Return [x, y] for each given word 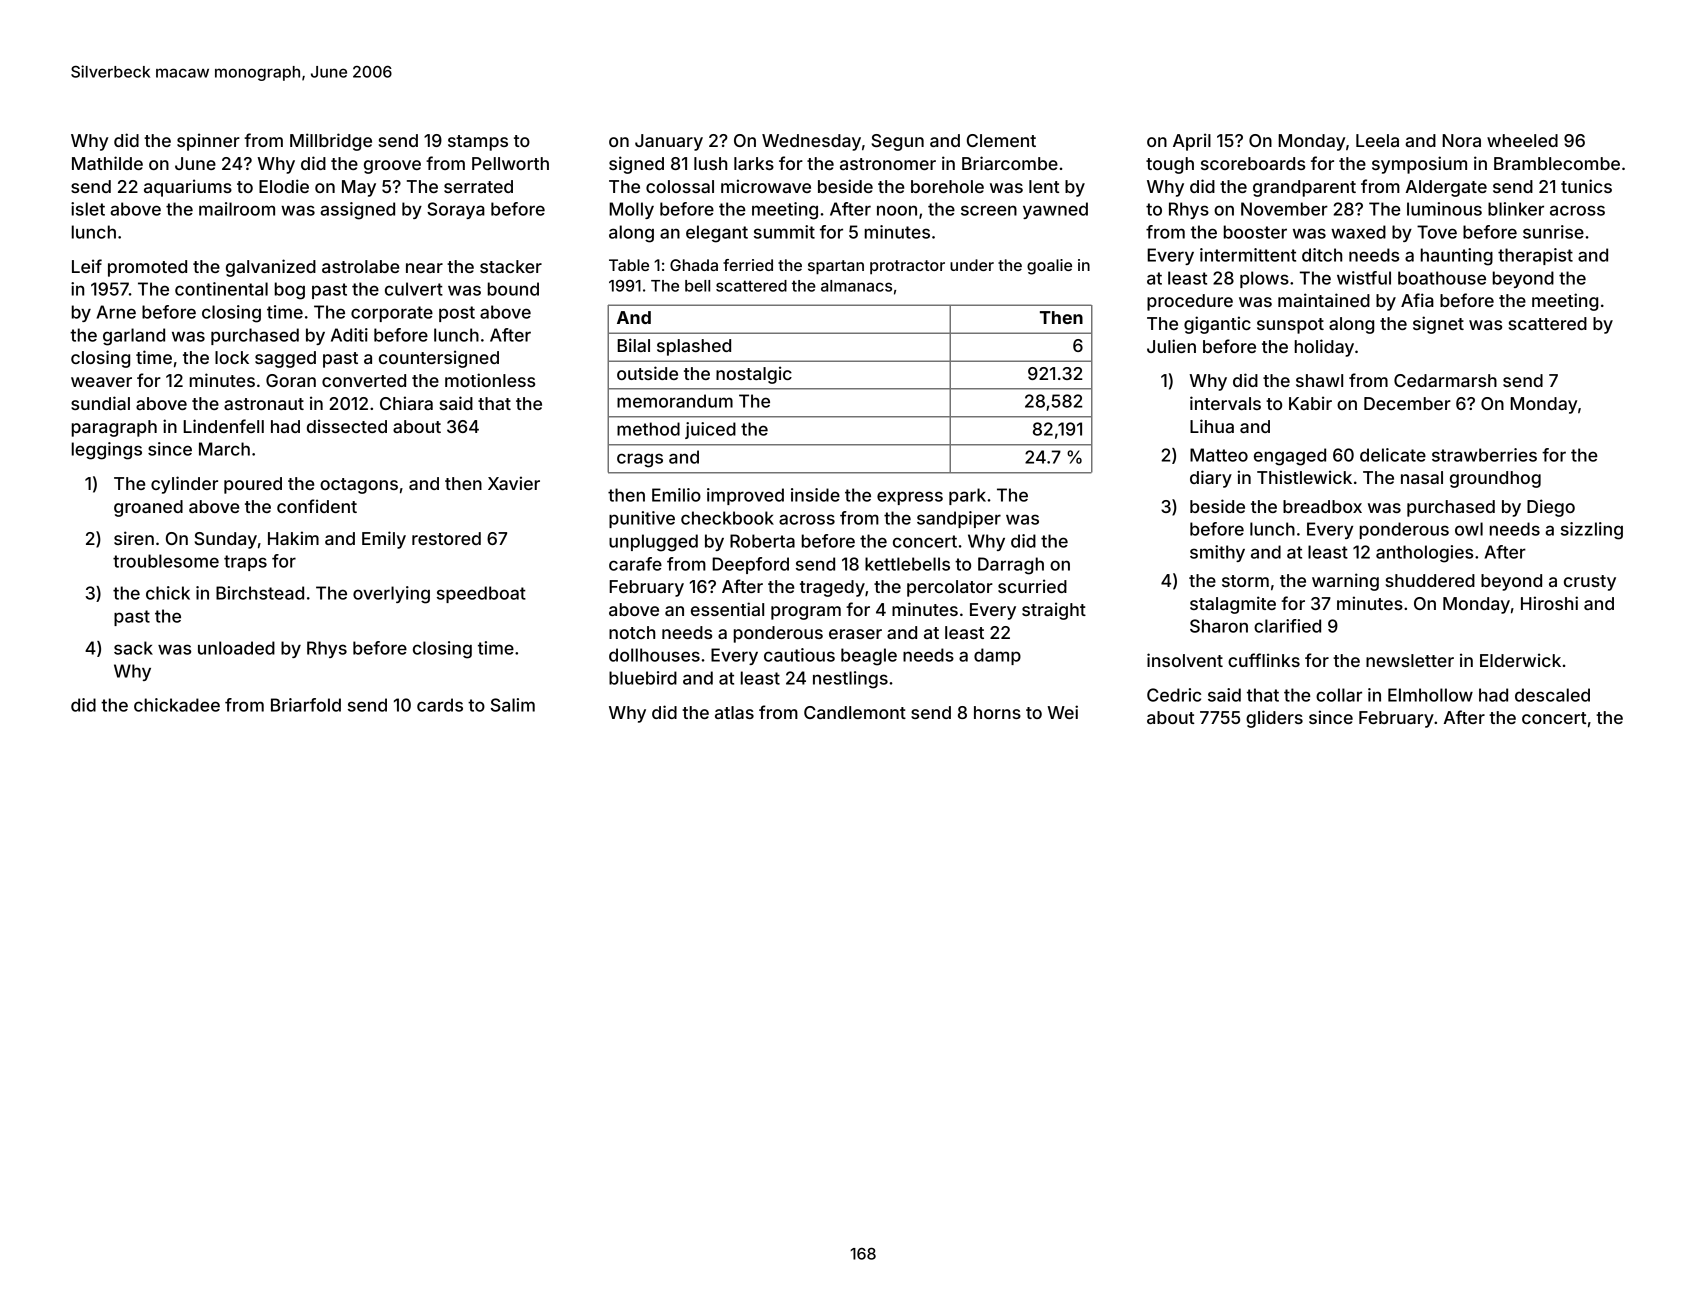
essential [727, 609]
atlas [734, 712]
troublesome [166, 561]
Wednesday [811, 142]
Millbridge [331, 142]
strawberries [1484, 455]
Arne [116, 312]
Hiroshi [1549, 603]
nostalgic [754, 375]
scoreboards [1253, 163]
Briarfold [306, 705]
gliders [1274, 719]
